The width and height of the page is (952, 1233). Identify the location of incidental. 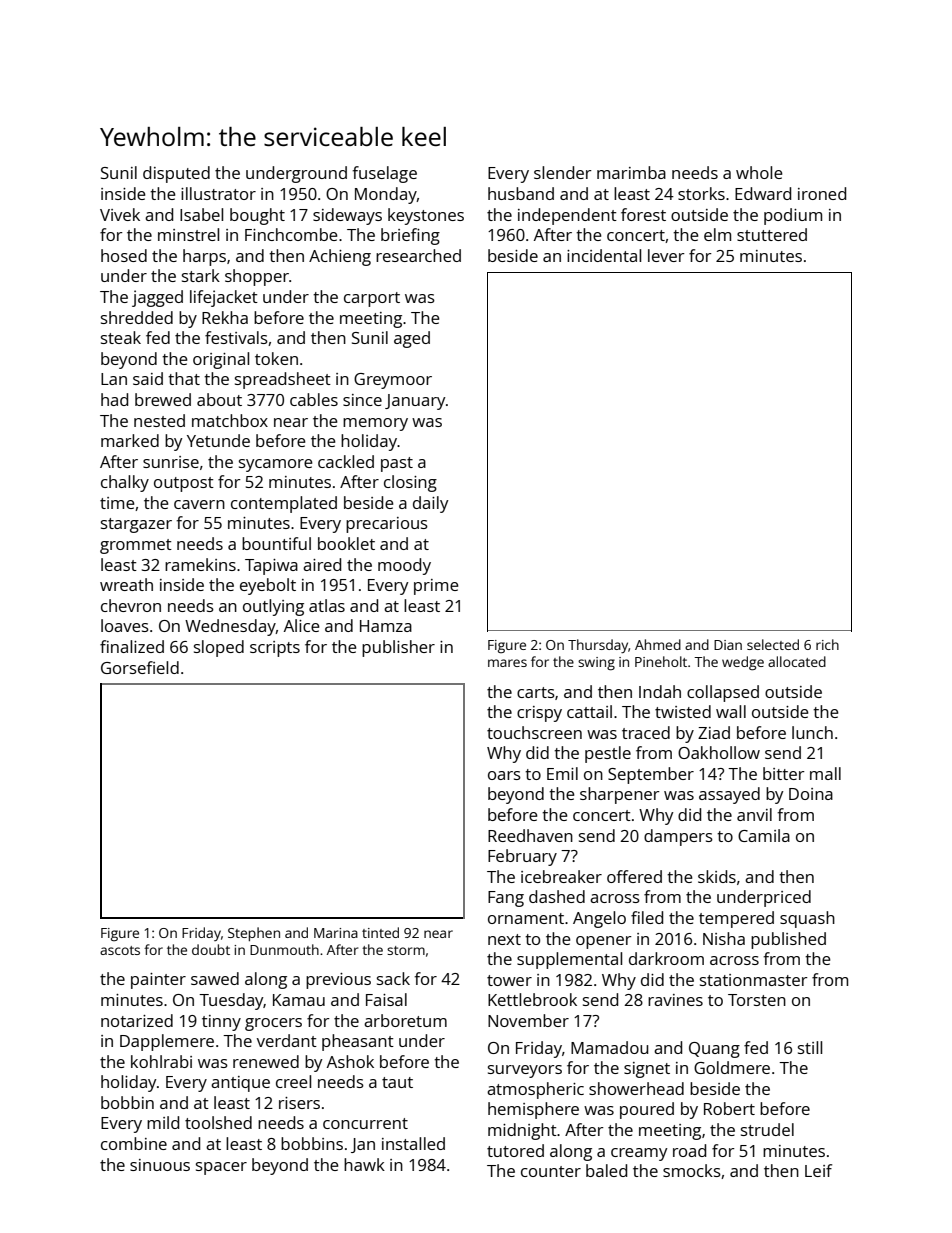
(604, 255).
